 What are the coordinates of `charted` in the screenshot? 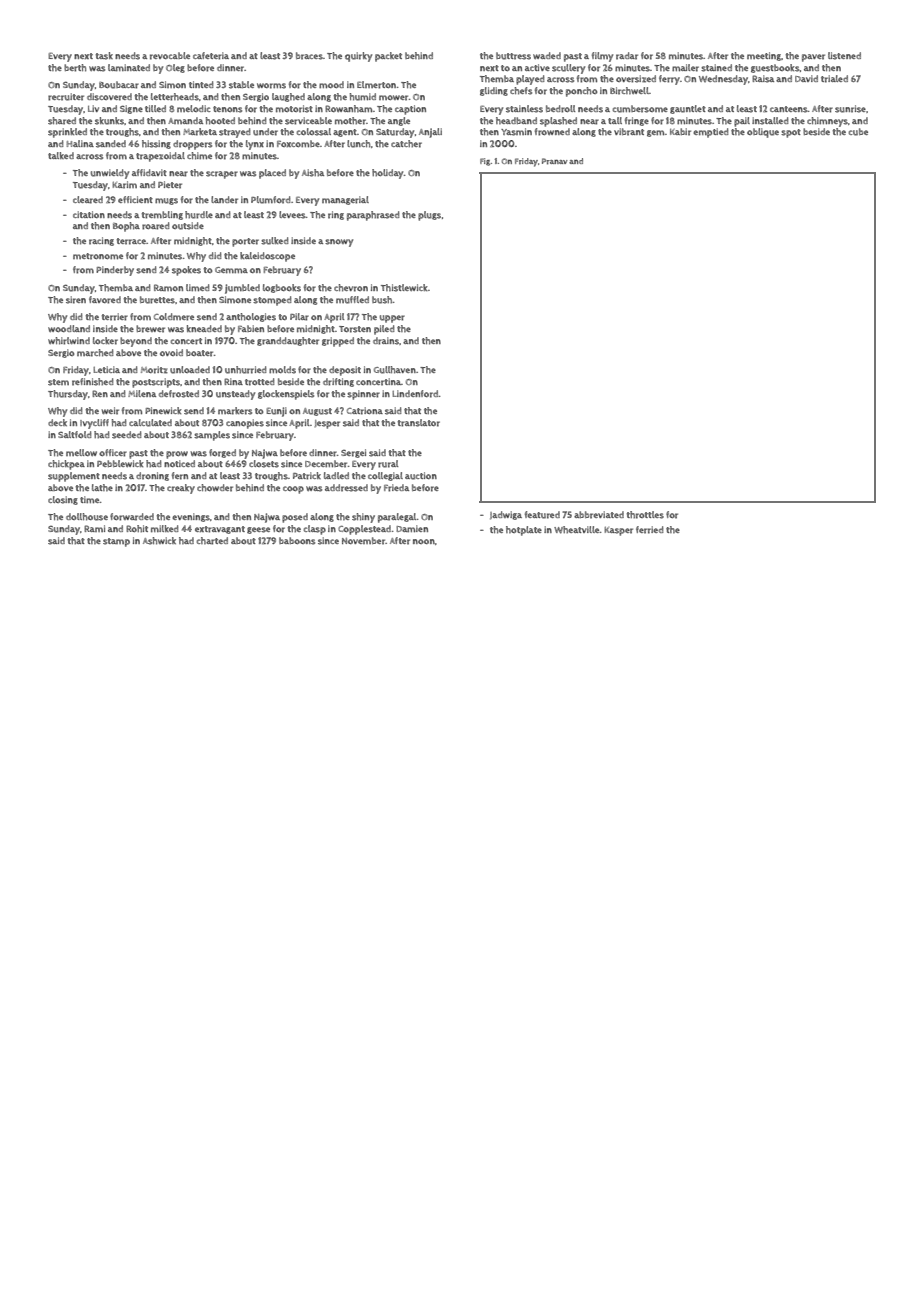 It's located at (212, 541).
